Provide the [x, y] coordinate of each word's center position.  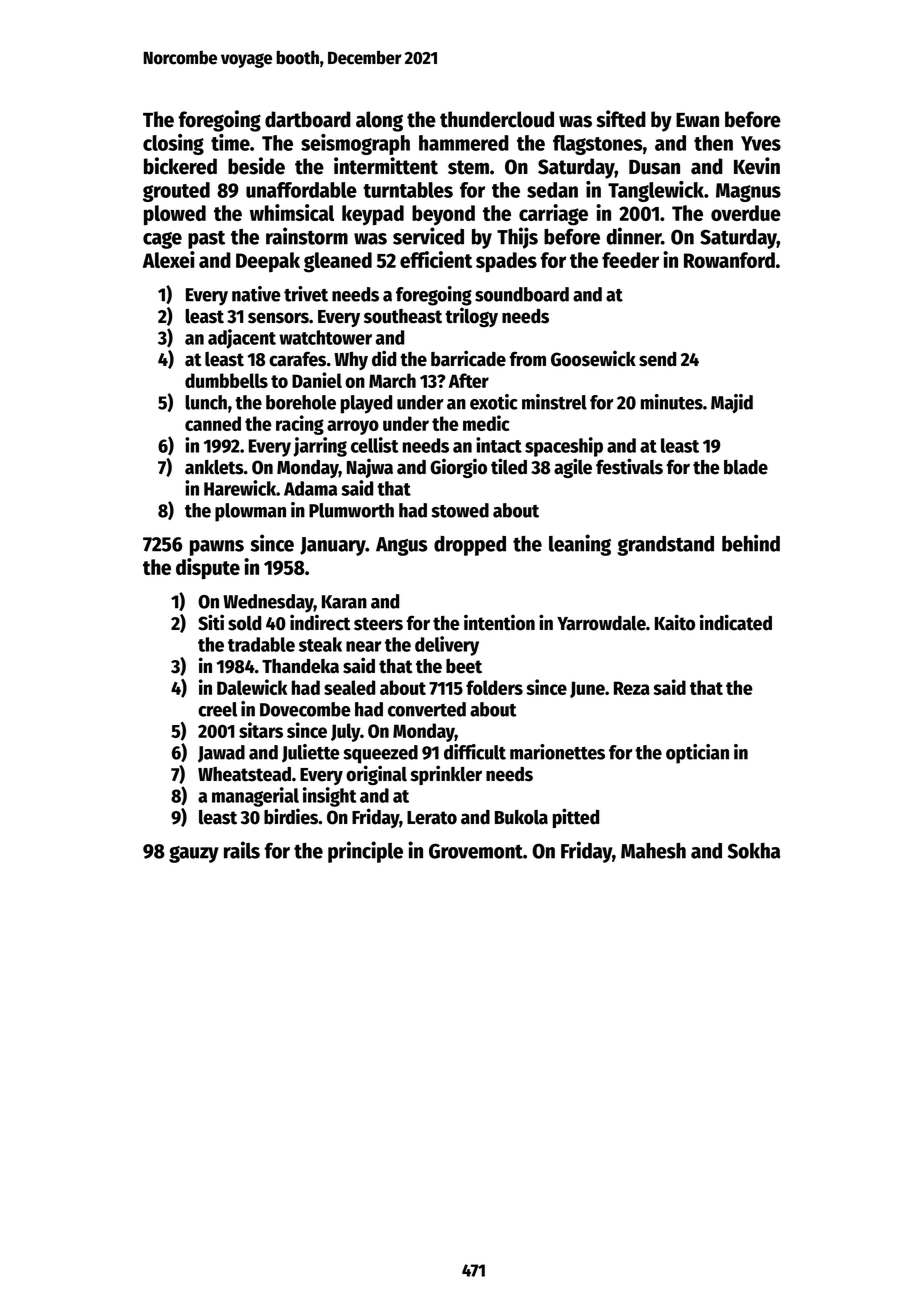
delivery [447, 646]
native [256, 294]
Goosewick [593, 358]
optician [697, 754]
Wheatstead [244, 774]
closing [173, 144]
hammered [464, 143]
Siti [211, 622]
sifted [621, 119]
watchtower [325, 337]
